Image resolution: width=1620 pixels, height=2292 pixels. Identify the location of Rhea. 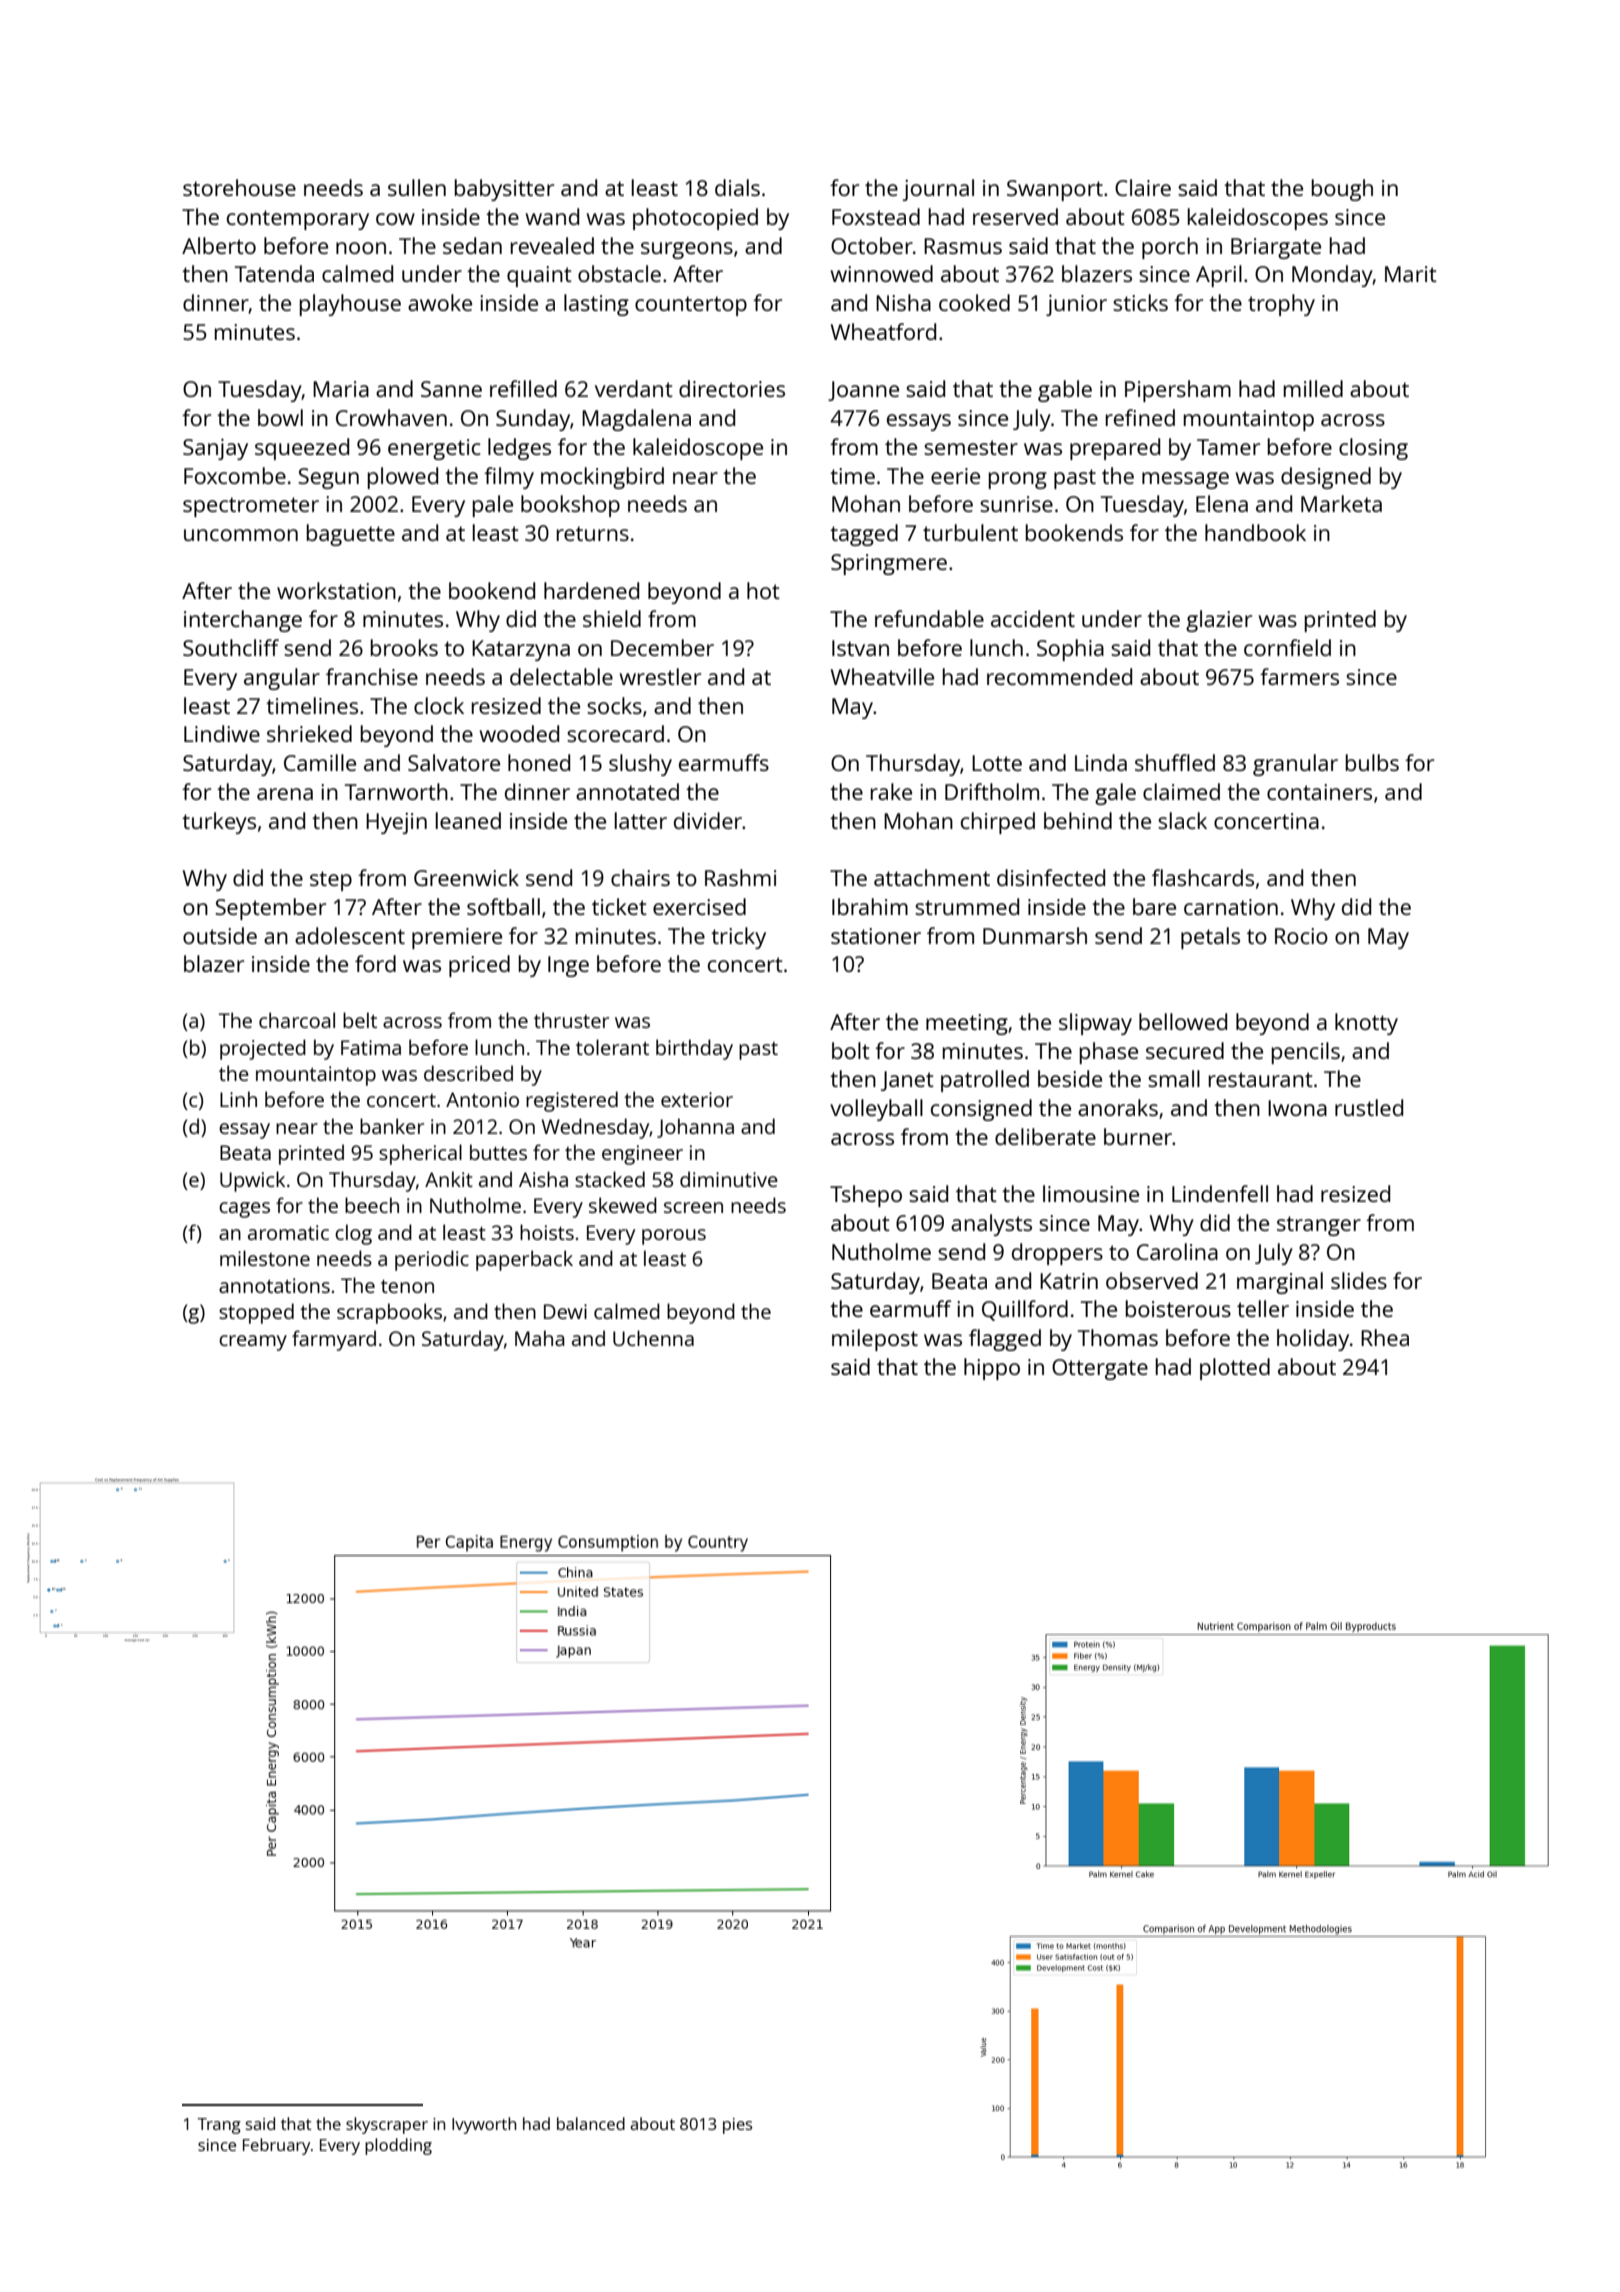
(1385, 1337).
